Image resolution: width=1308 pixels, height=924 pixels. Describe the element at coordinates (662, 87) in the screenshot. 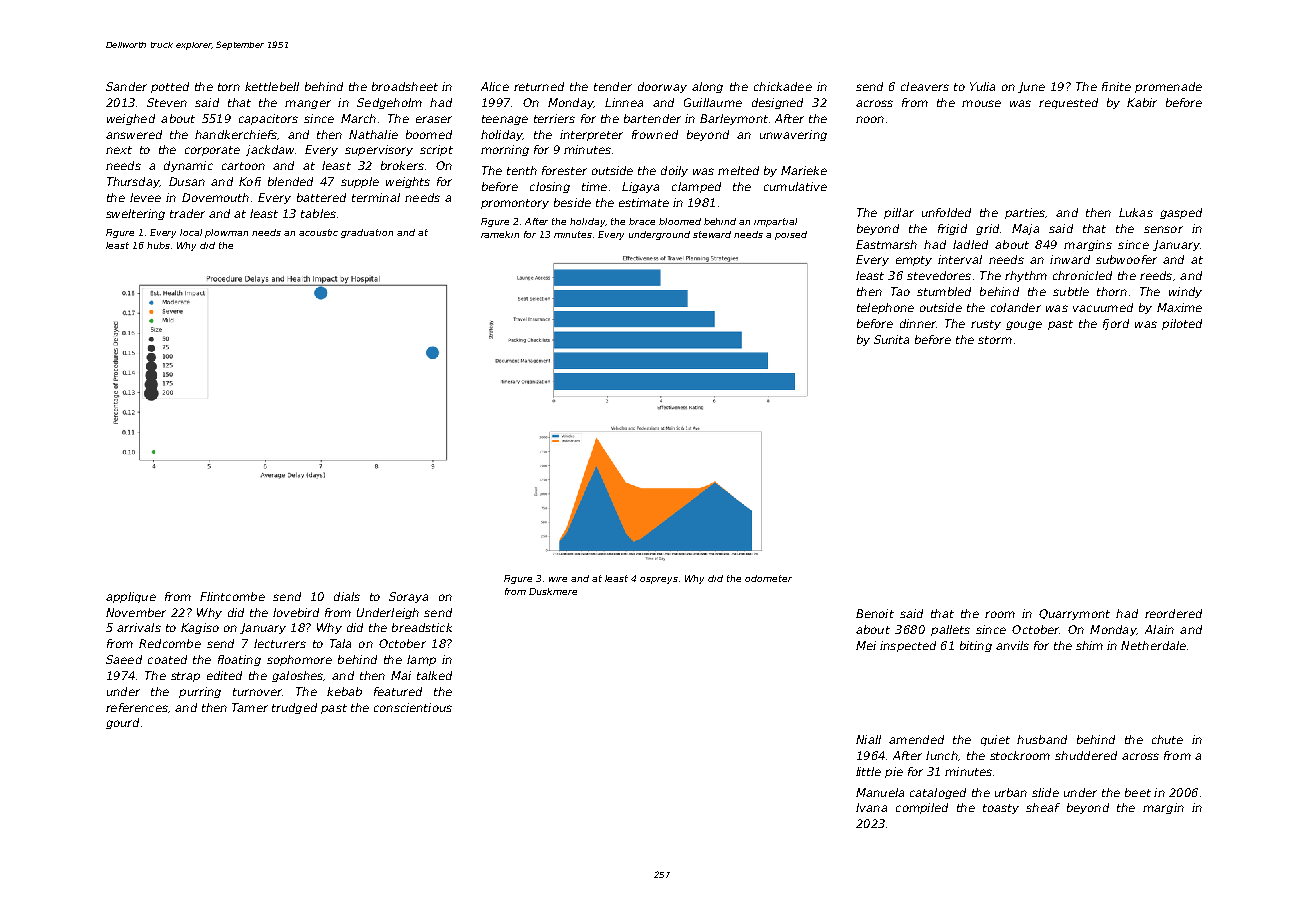

I see `doorway` at that location.
